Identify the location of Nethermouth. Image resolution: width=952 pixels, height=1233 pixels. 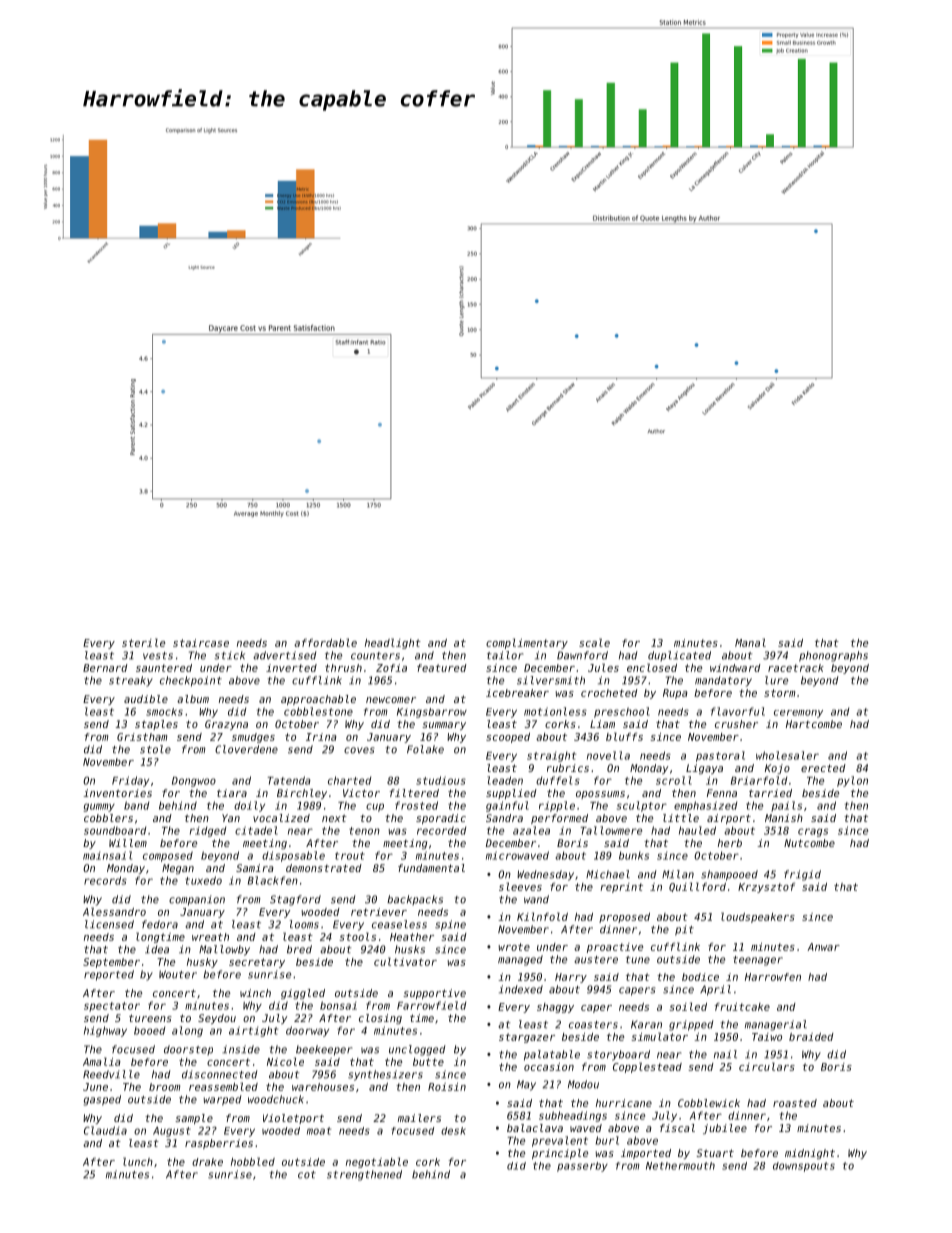
(680, 1166).
